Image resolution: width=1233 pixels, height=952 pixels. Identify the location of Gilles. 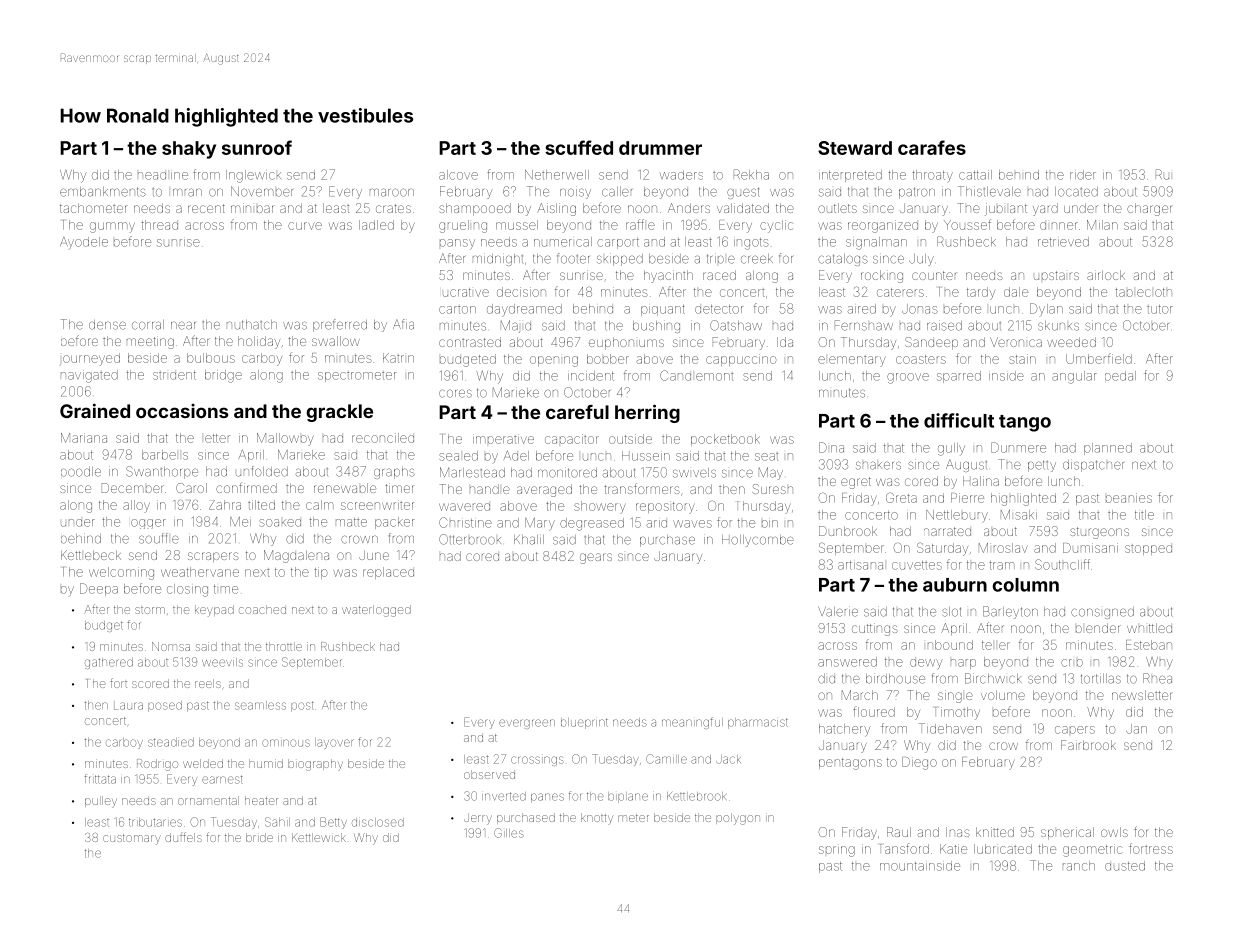
(509, 833).
